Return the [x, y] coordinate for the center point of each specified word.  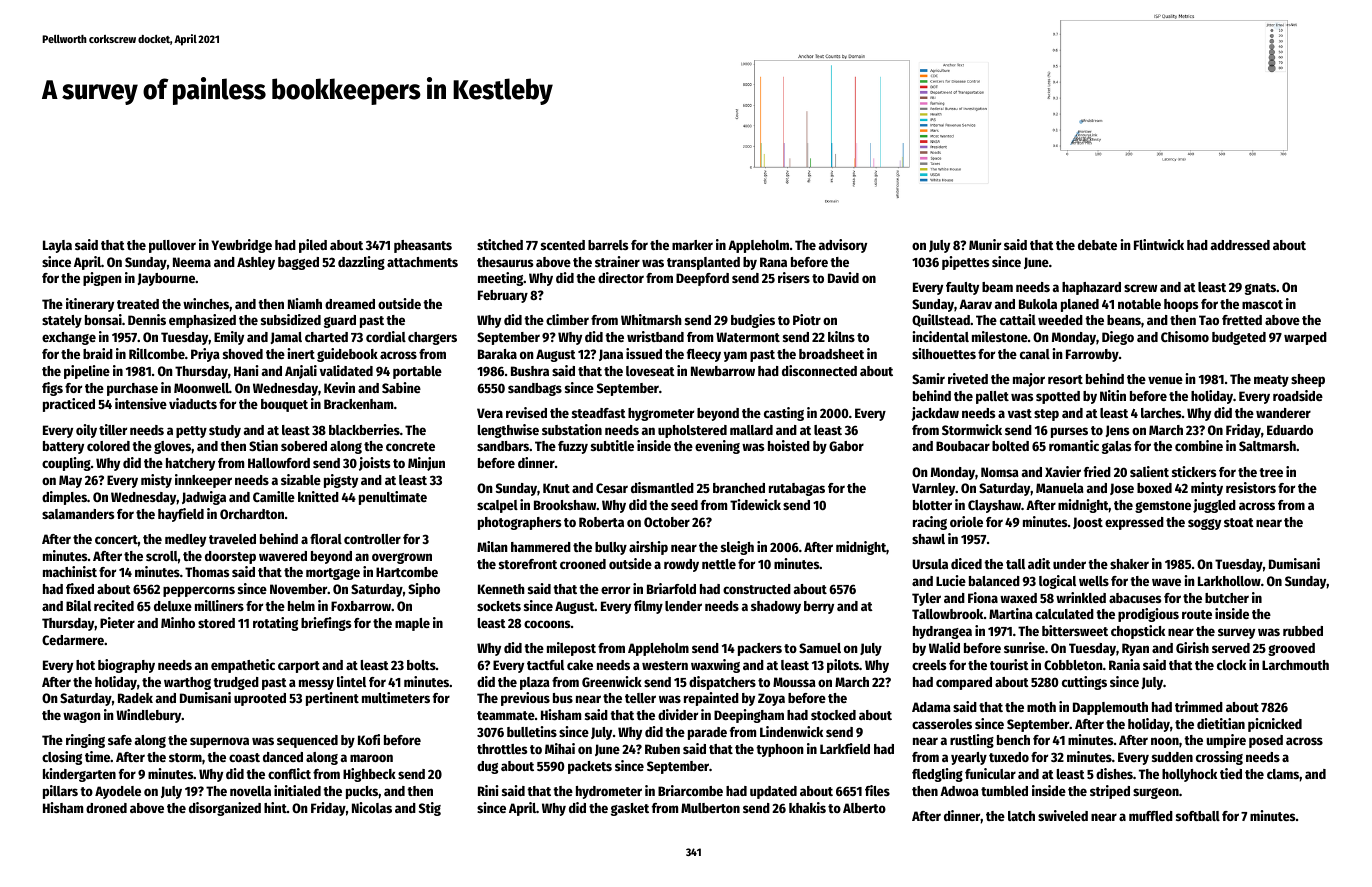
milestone [1000, 336]
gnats [1260, 289]
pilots [843, 666]
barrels [608, 245]
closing [62, 758]
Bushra [530, 371]
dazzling [361, 263]
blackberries [364, 429]
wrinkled [1081, 597]
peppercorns [199, 591]
